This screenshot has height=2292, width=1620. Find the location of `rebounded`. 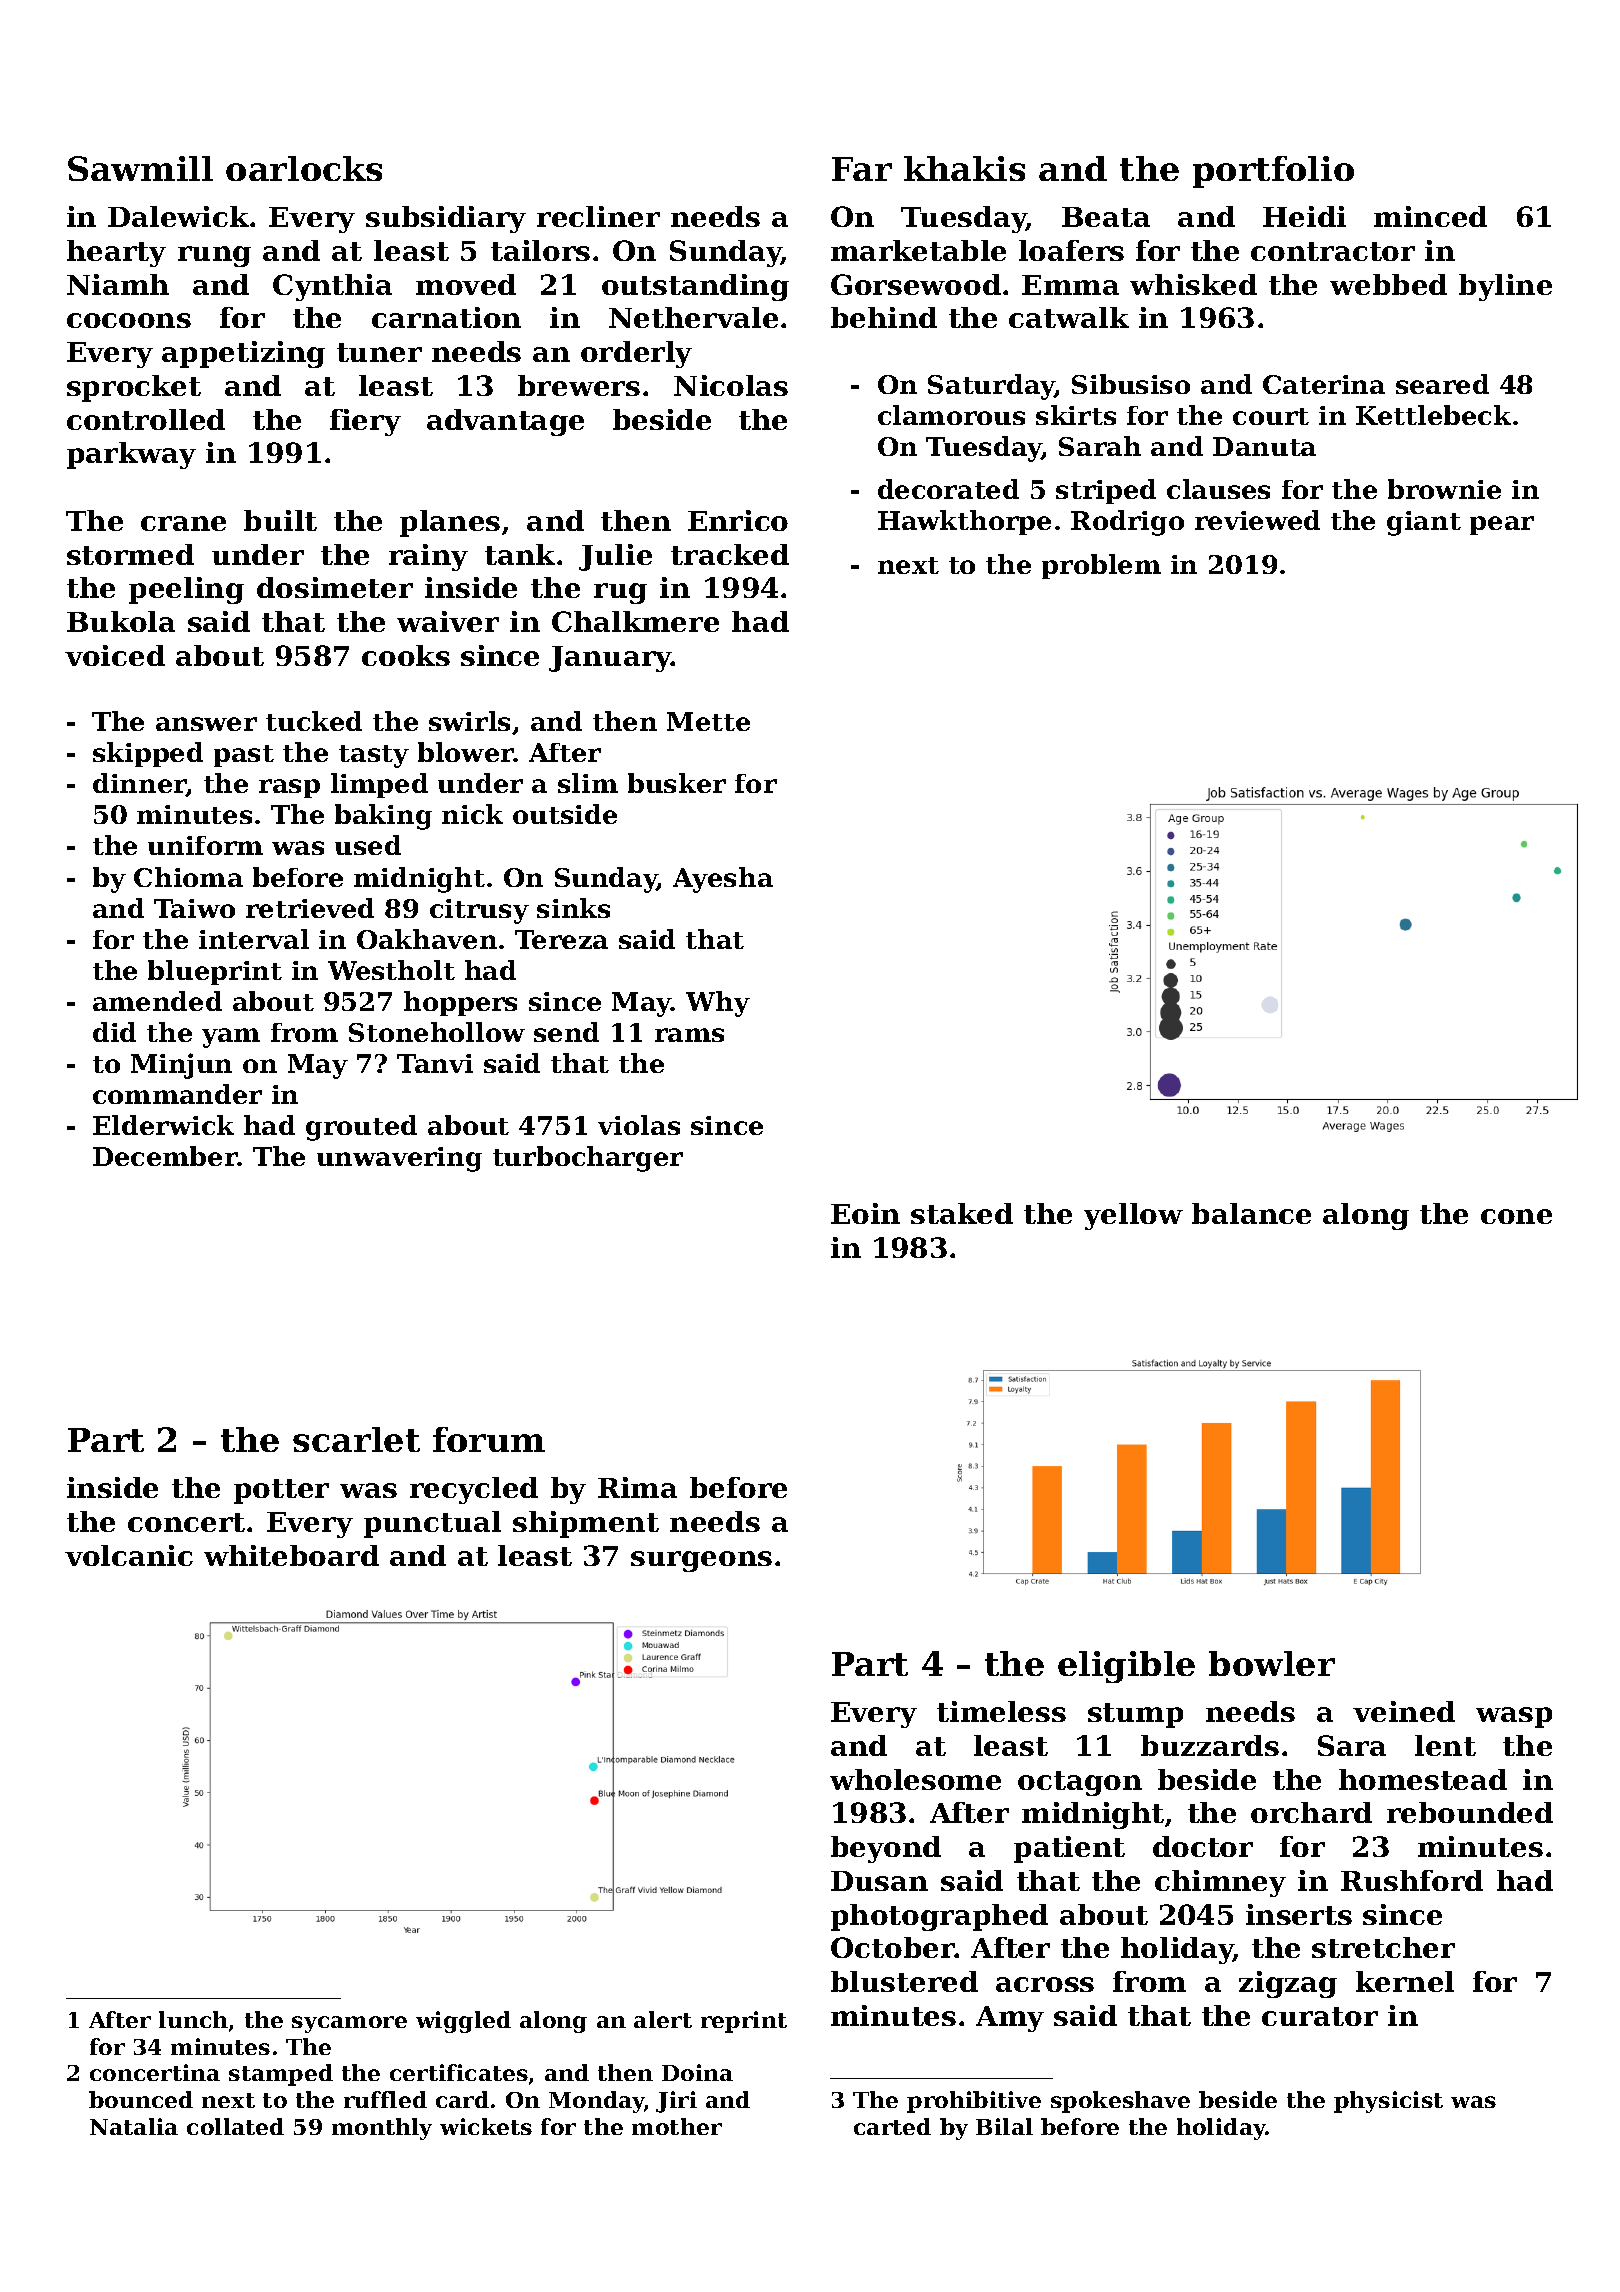

rebounded is located at coordinates (1470, 1812).
